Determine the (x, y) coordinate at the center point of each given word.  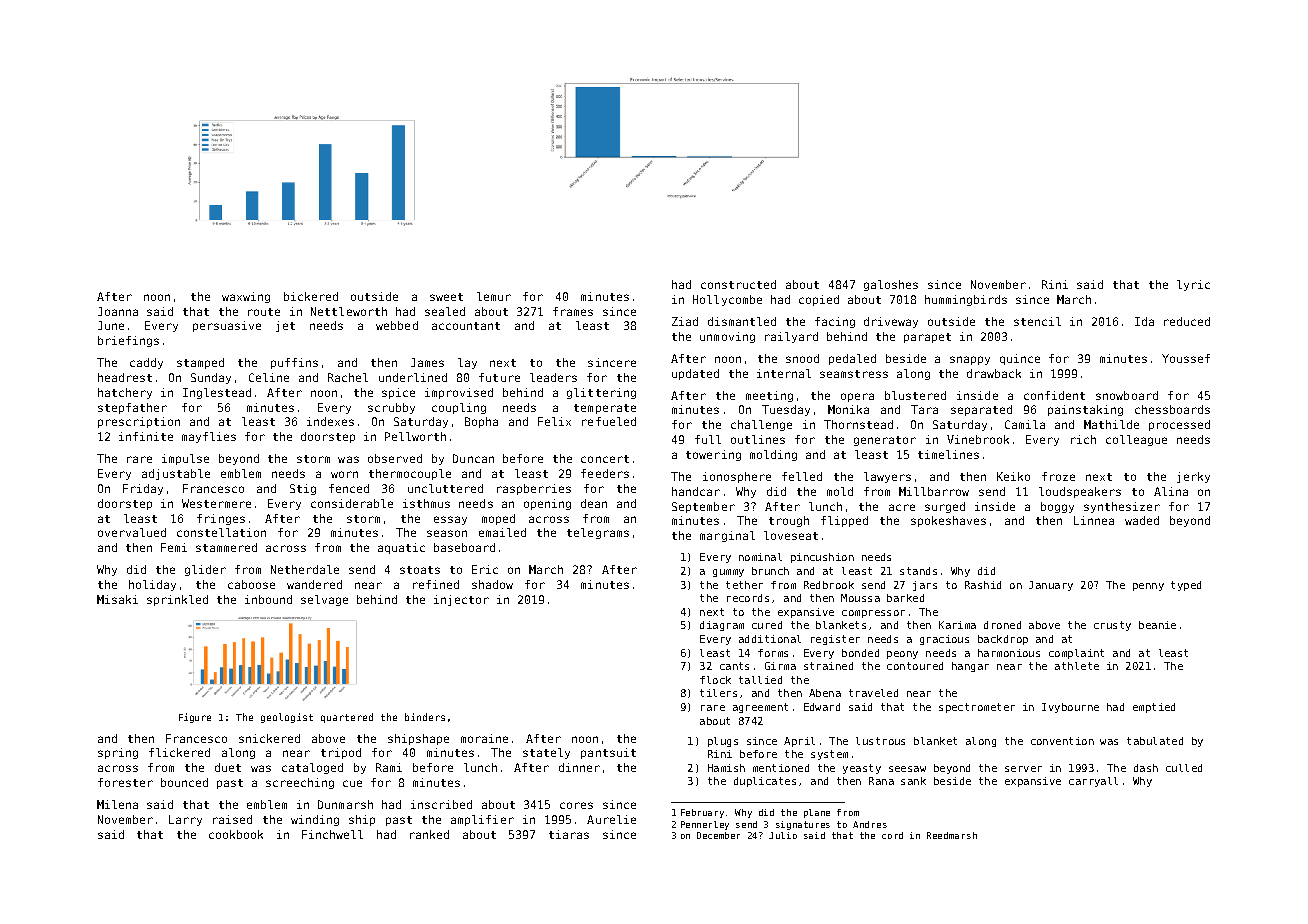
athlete (1077, 666)
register (835, 640)
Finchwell (332, 834)
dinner (579, 767)
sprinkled (177, 600)
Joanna (118, 311)
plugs (723, 742)
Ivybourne (1070, 708)
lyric (1193, 285)
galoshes (891, 285)
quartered (347, 718)
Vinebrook (978, 439)
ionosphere (737, 477)
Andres (870, 824)
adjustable (176, 474)
